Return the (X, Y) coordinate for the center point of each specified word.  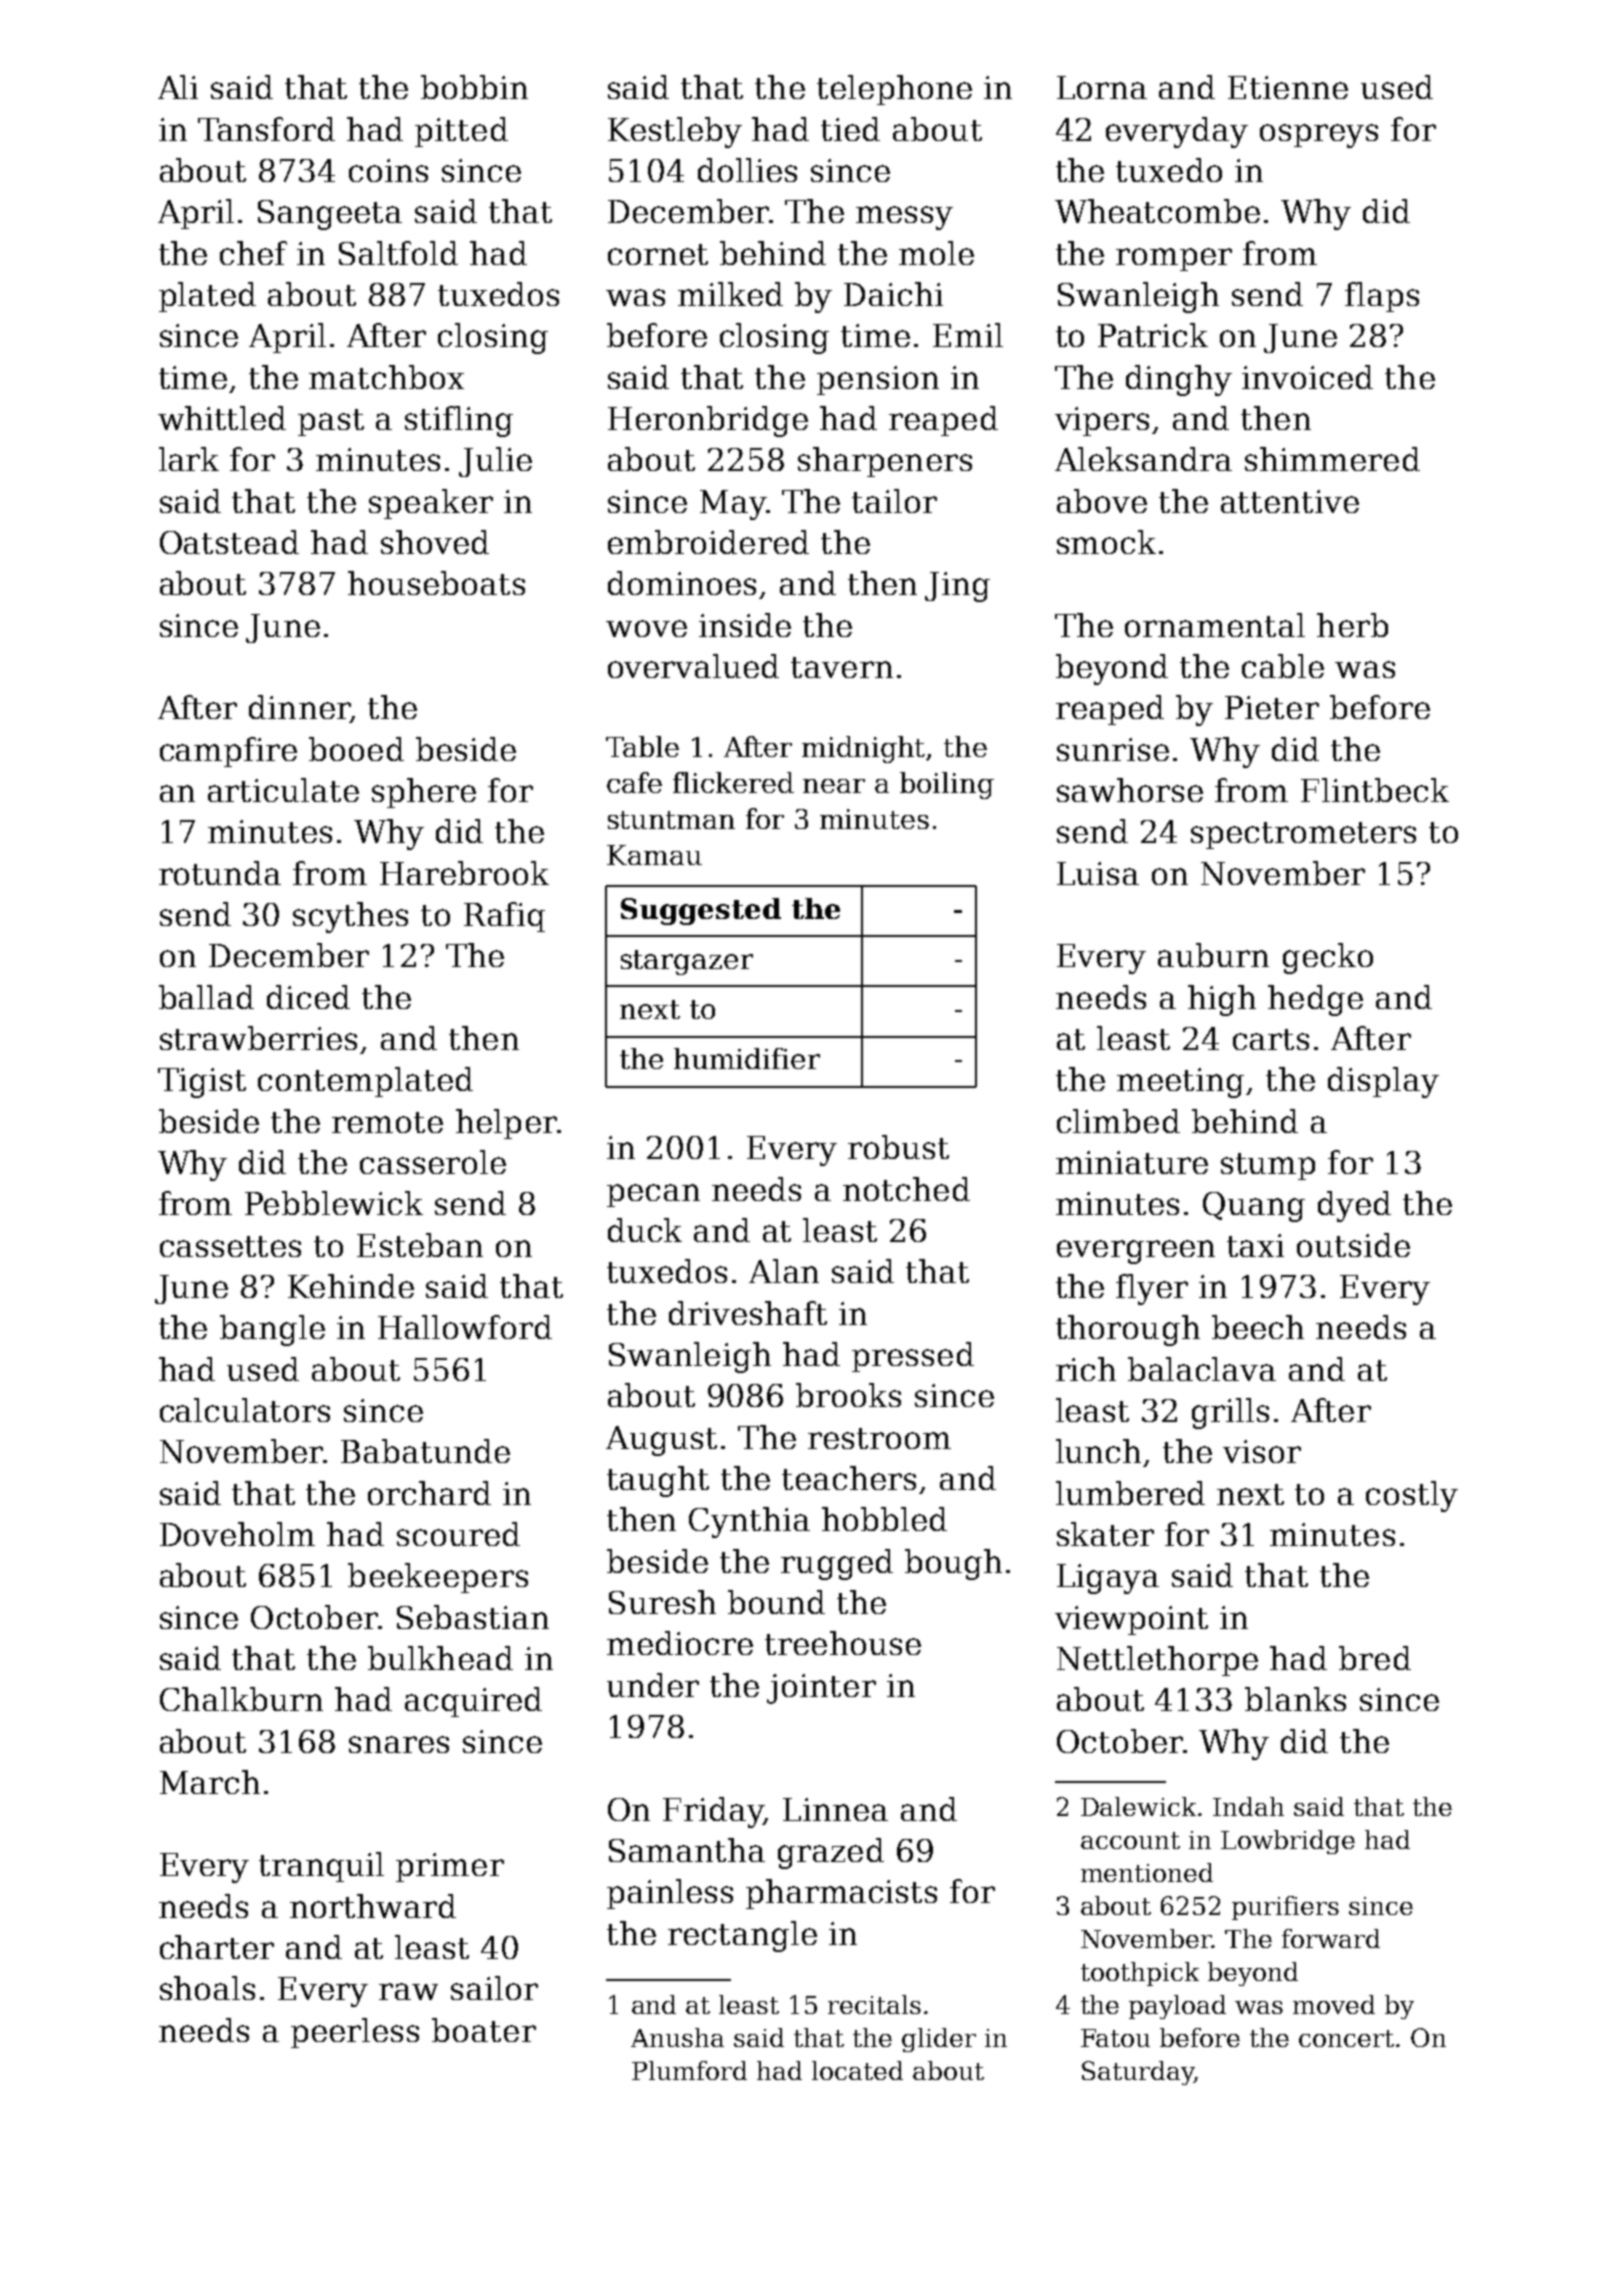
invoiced (1307, 377)
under (653, 1685)
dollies (747, 170)
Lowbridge (1288, 1842)
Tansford (266, 129)
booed (356, 749)
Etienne (1288, 87)
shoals (207, 1988)
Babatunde (425, 1451)
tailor (894, 501)
